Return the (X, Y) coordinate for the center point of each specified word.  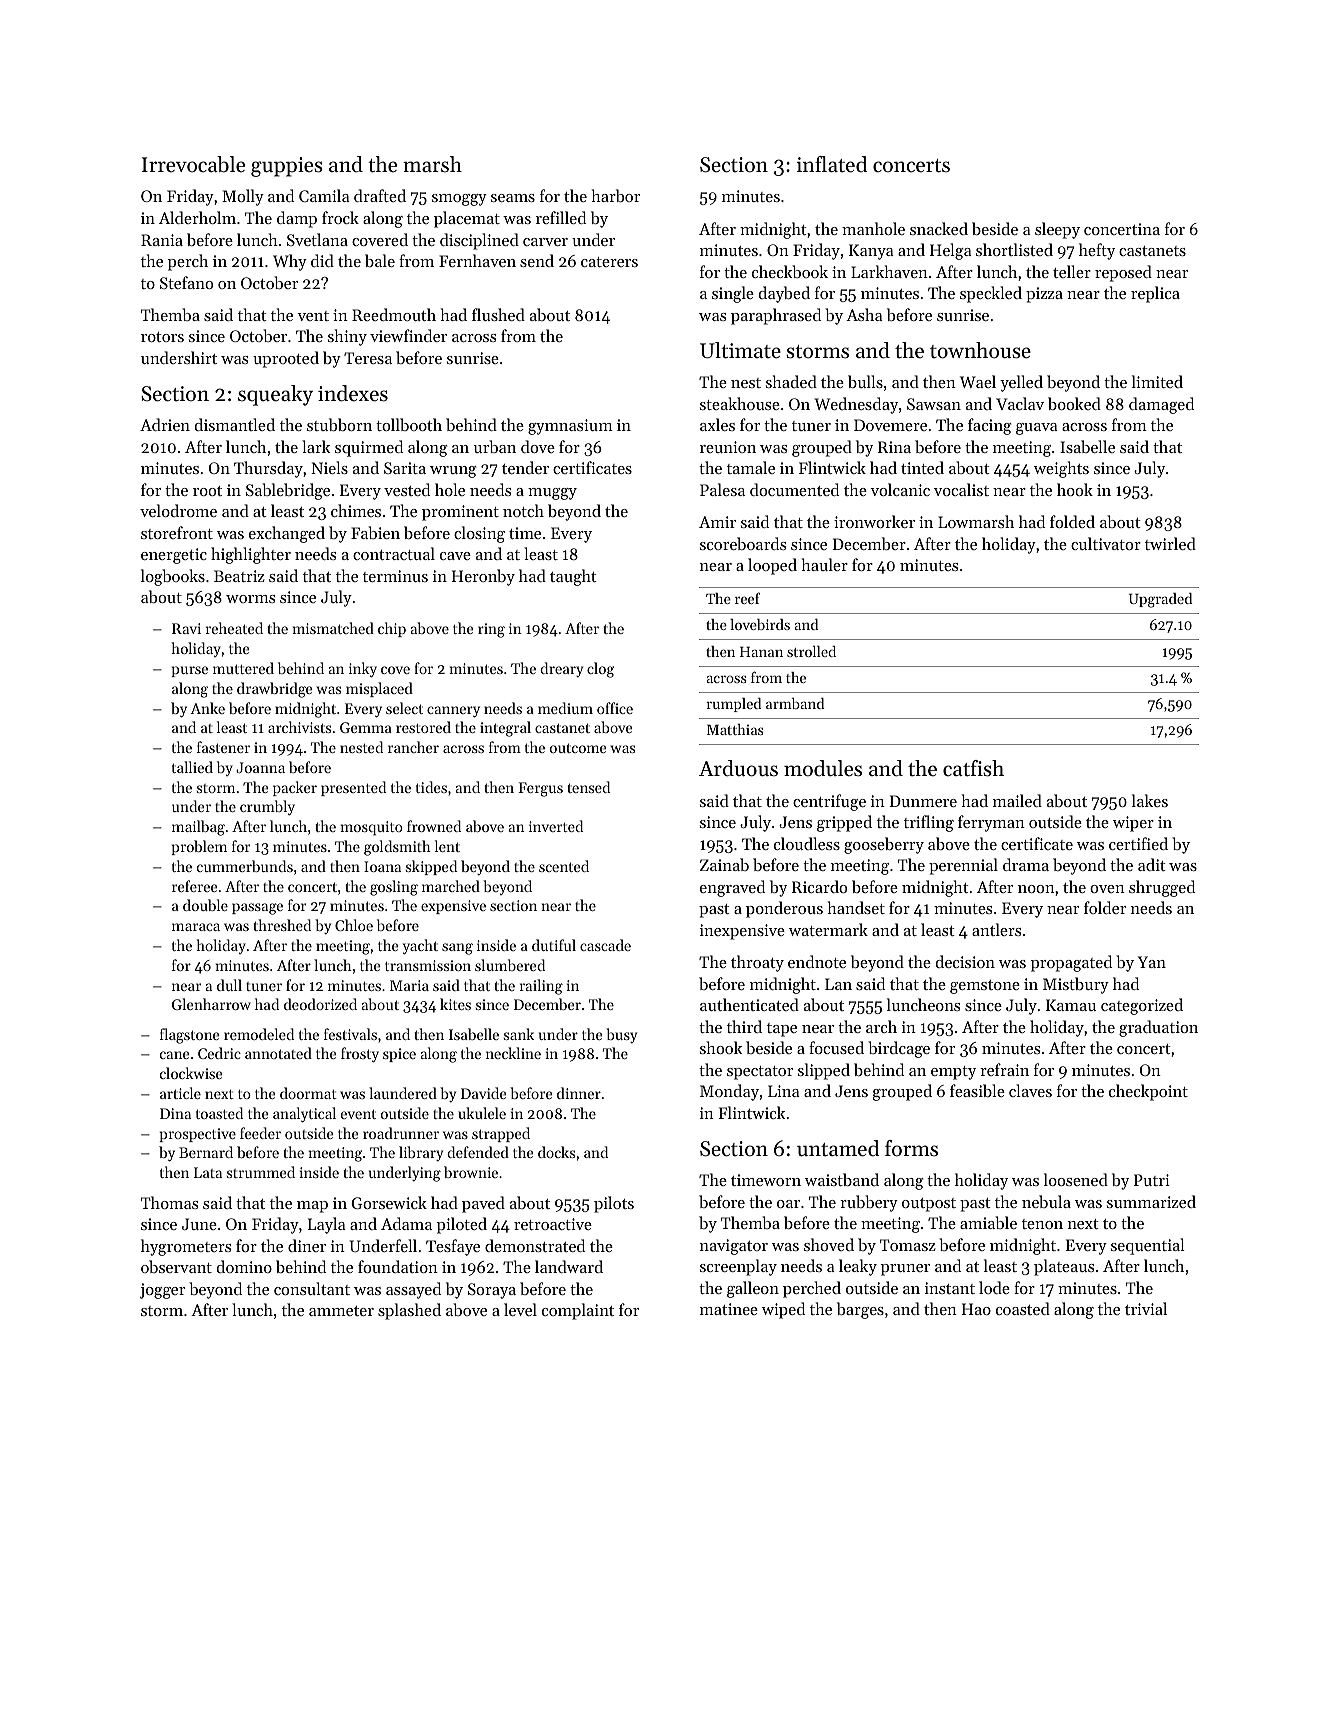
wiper (1133, 824)
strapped (501, 1134)
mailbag (198, 828)
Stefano (186, 282)
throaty (757, 963)
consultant (312, 1288)
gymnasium (570, 427)
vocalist (961, 489)
